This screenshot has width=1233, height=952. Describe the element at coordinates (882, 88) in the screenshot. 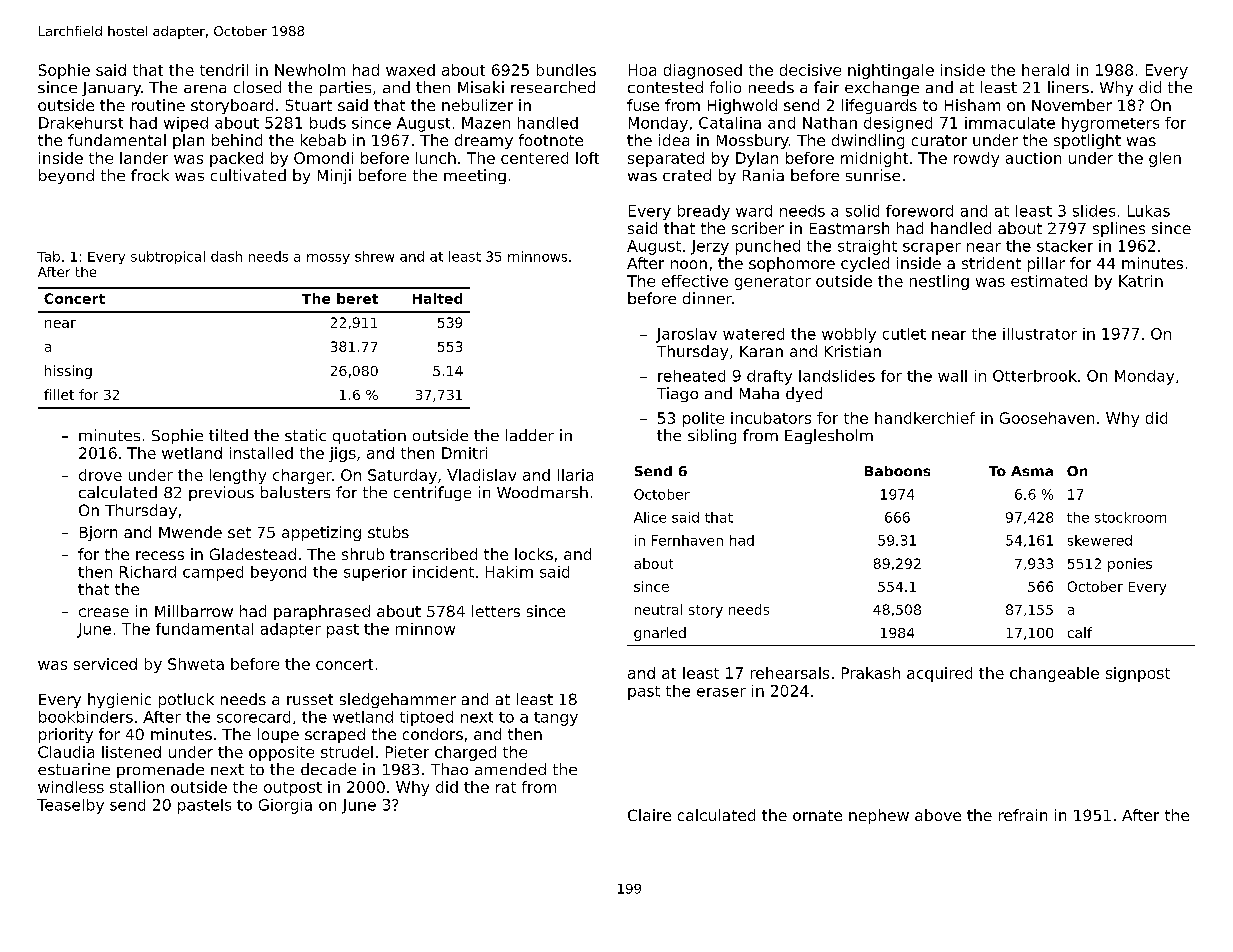

I see `exchange` at that location.
